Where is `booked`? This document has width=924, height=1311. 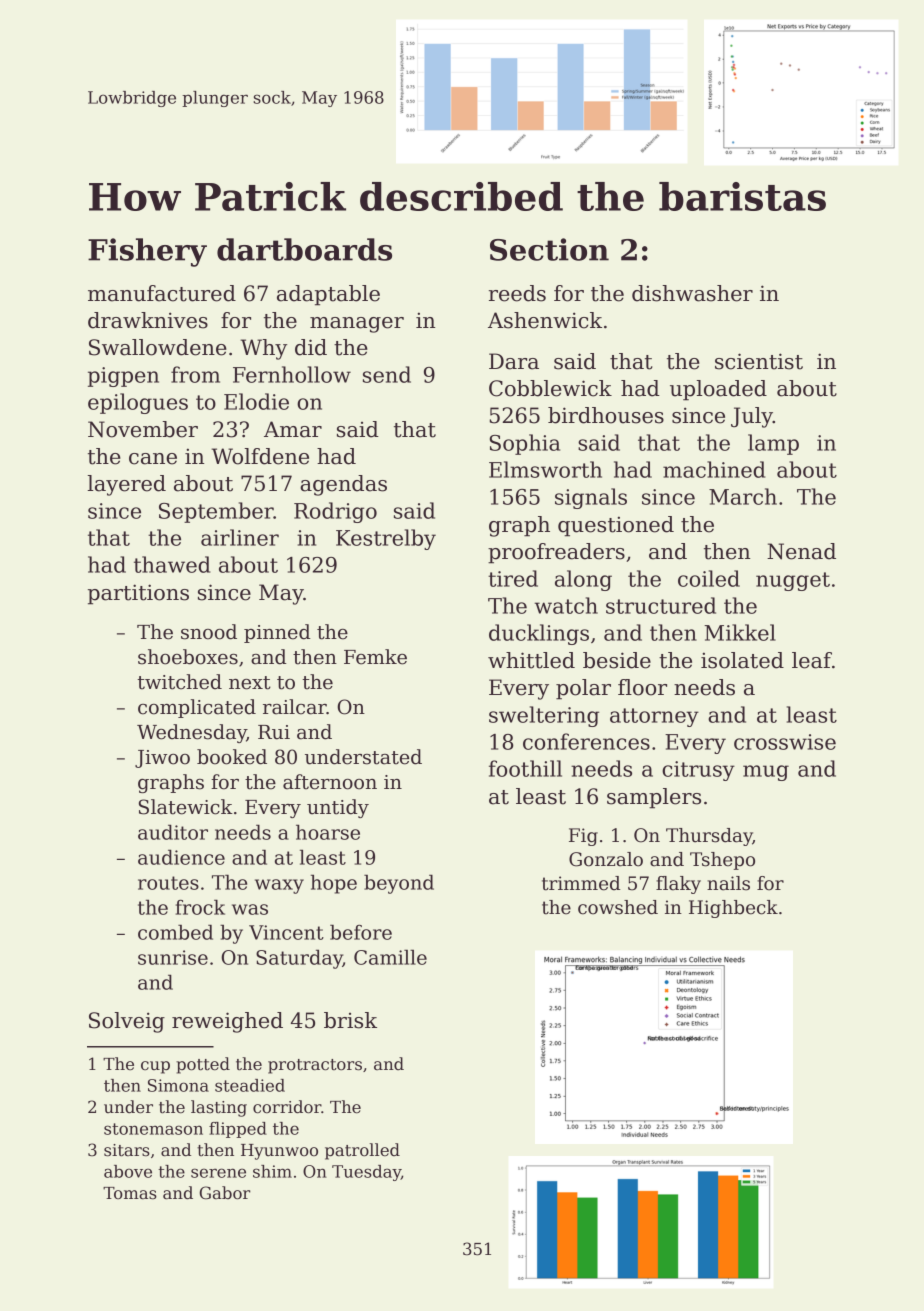
booked is located at coordinates (232, 757).
